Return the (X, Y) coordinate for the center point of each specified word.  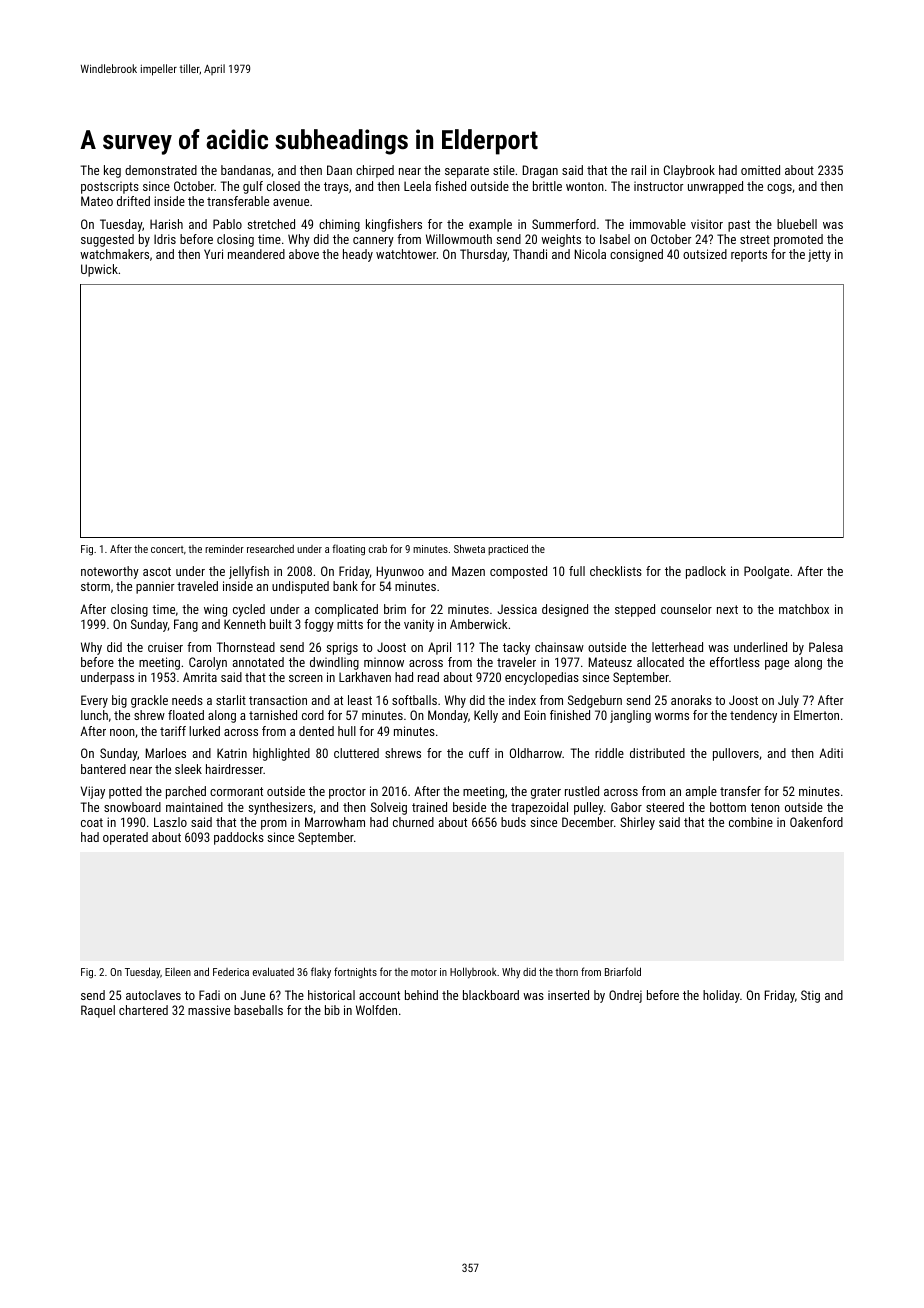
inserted (568, 995)
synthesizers (281, 808)
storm (95, 586)
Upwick (99, 270)
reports (749, 256)
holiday (721, 996)
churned (413, 822)
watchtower (406, 254)
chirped (375, 171)
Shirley (637, 823)
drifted (133, 201)
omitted (760, 170)
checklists (616, 571)
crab (378, 549)
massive (209, 1010)
